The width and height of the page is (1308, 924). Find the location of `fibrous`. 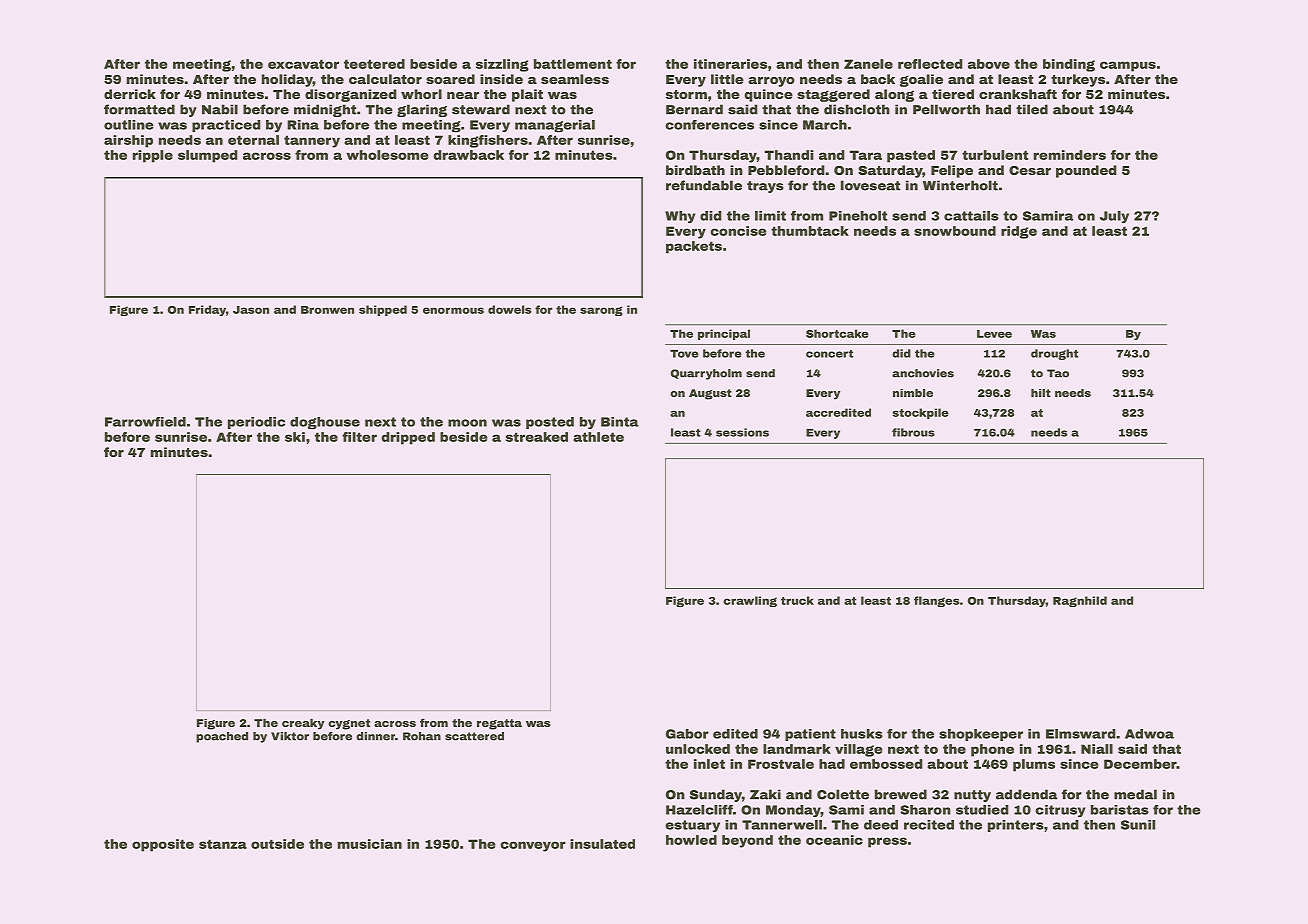

fibrous is located at coordinates (913, 432).
